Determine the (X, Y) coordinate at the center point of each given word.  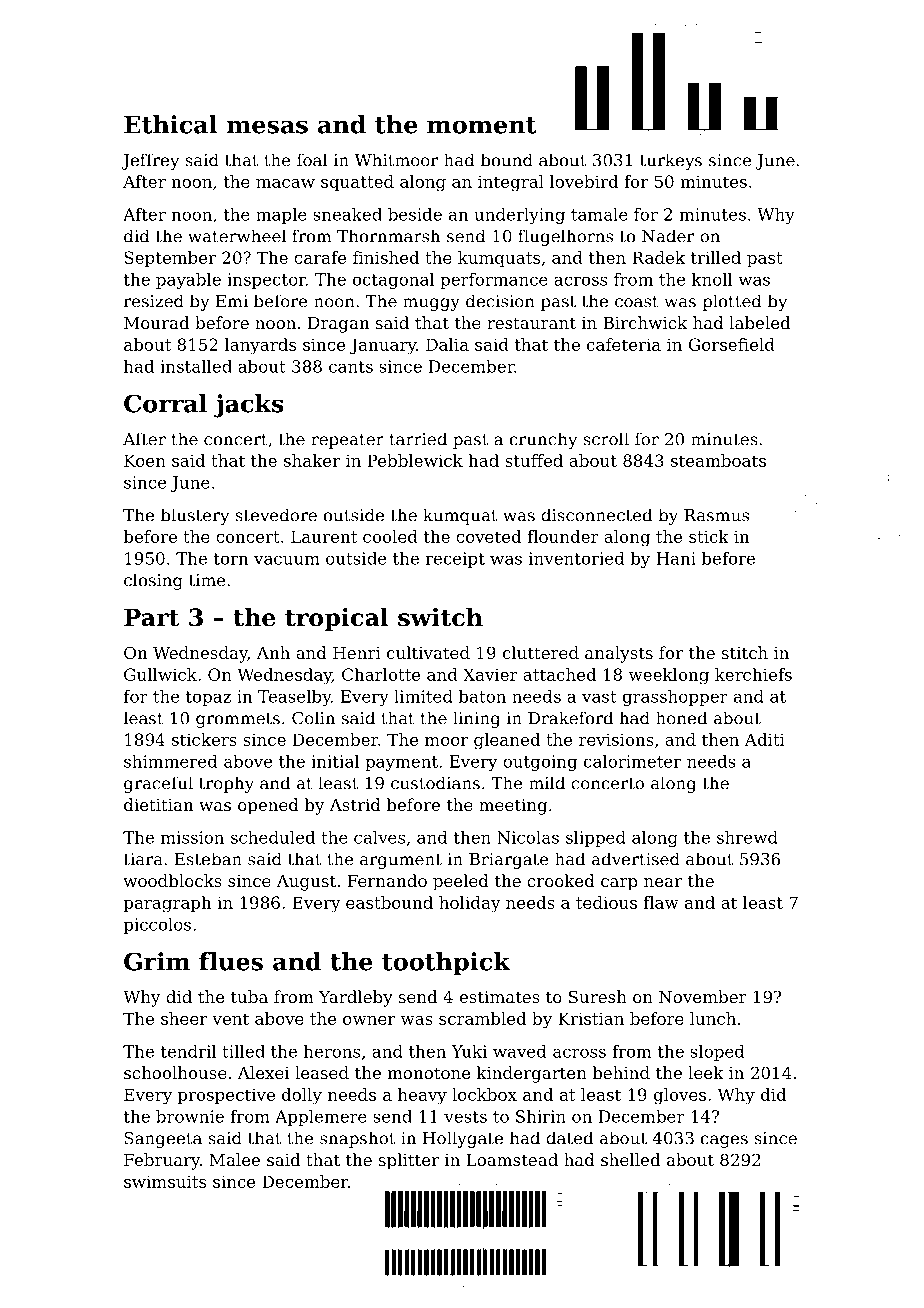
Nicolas (528, 837)
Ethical (170, 124)
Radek (658, 257)
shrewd (747, 837)
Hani (676, 558)
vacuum (287, 560)
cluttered (541, 652)
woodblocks (172, 880)
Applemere (321, 1118)
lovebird (584, 181)
